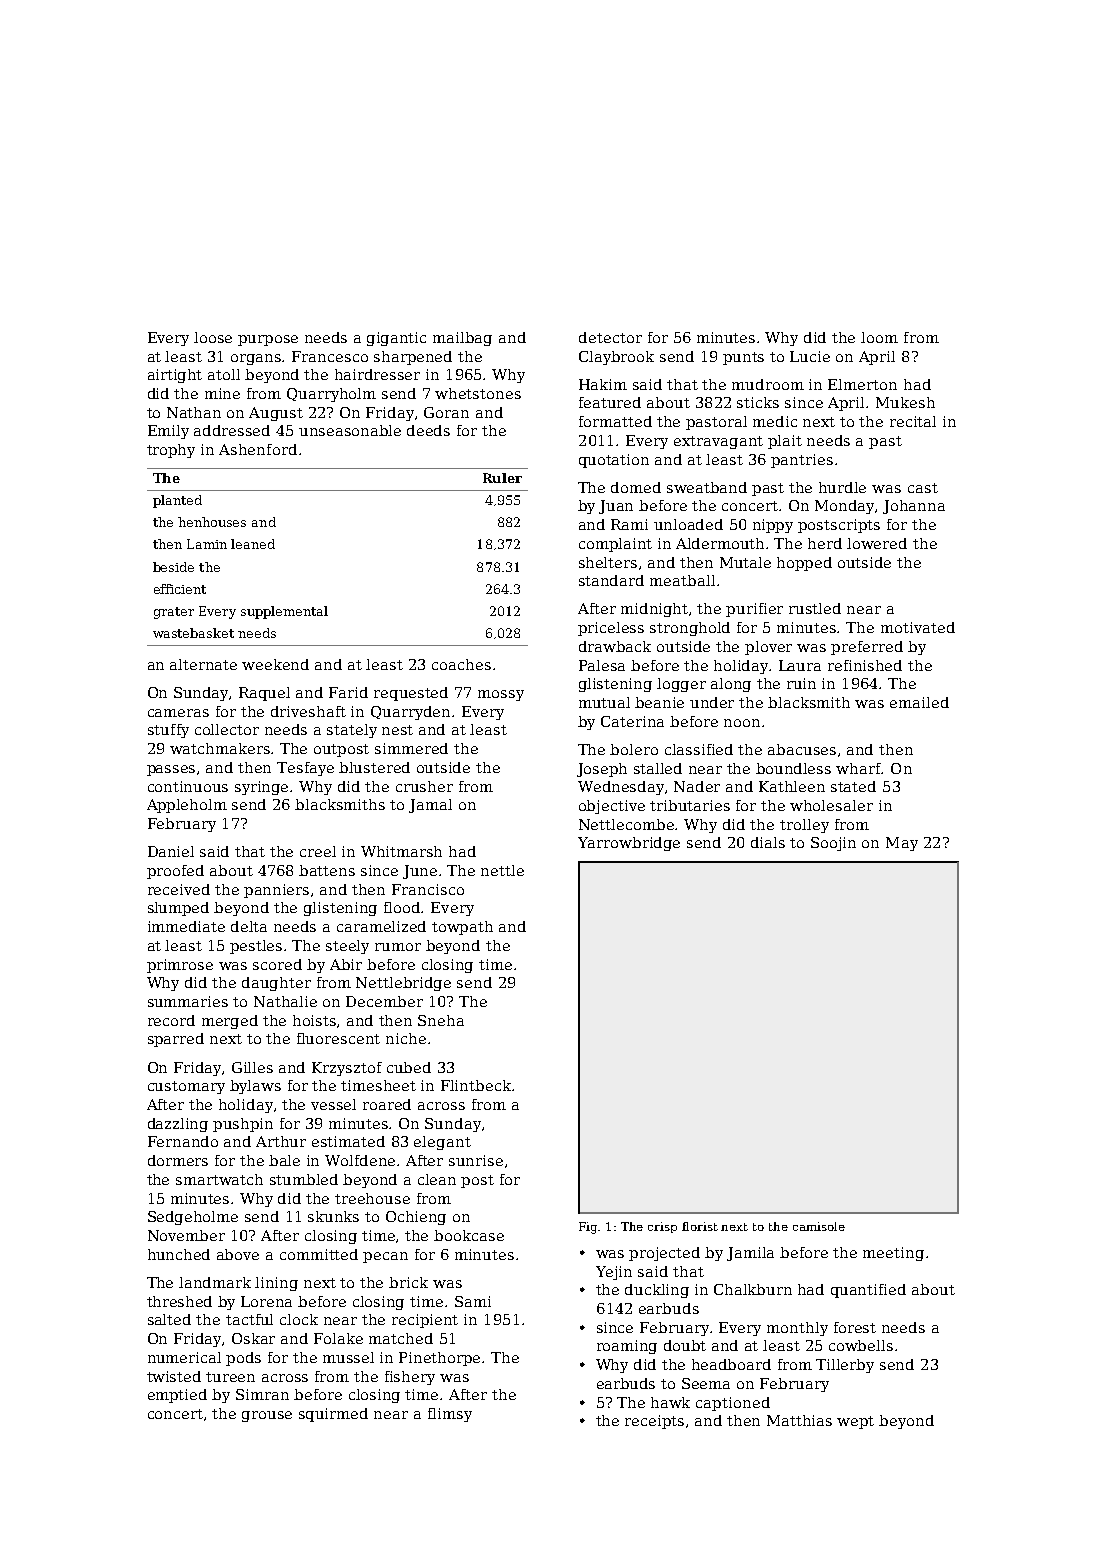  What do you see at coordinates (634, 749) in the document?
I see `bolero` at bounding box center [634, 749].
